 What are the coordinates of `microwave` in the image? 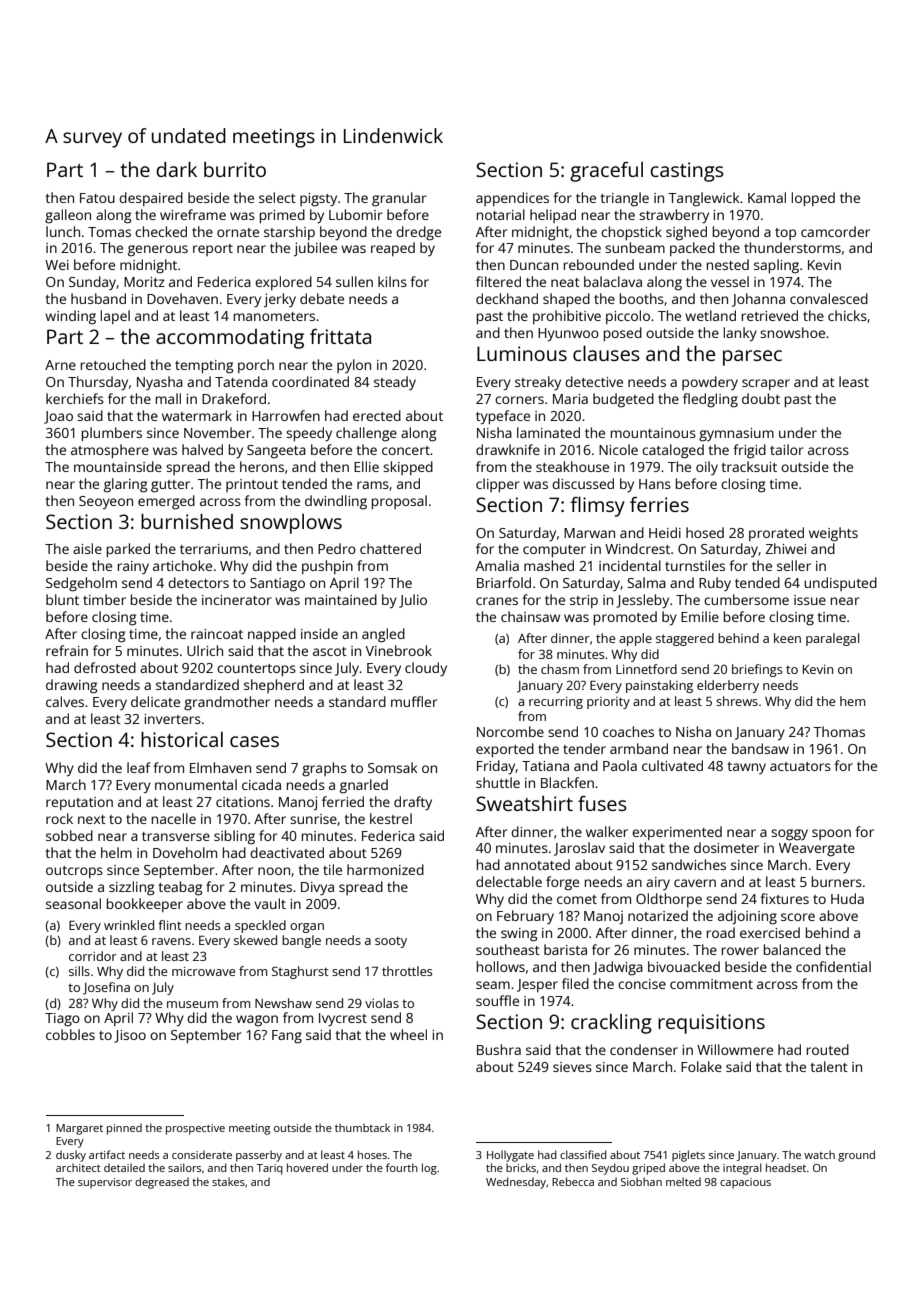 It's located at (203, 971).
